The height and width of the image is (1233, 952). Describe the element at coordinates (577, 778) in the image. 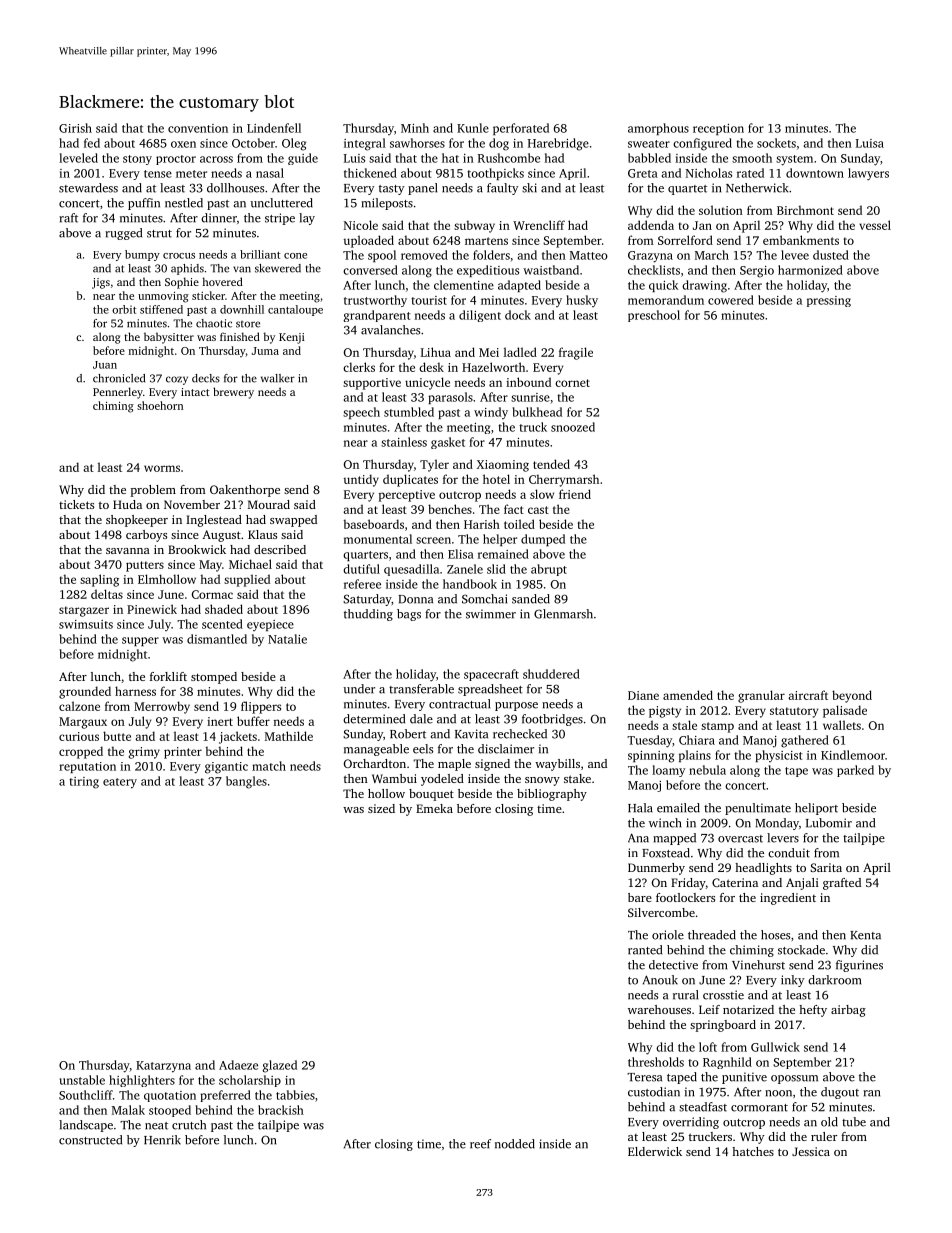

I see `stake` at that location.
